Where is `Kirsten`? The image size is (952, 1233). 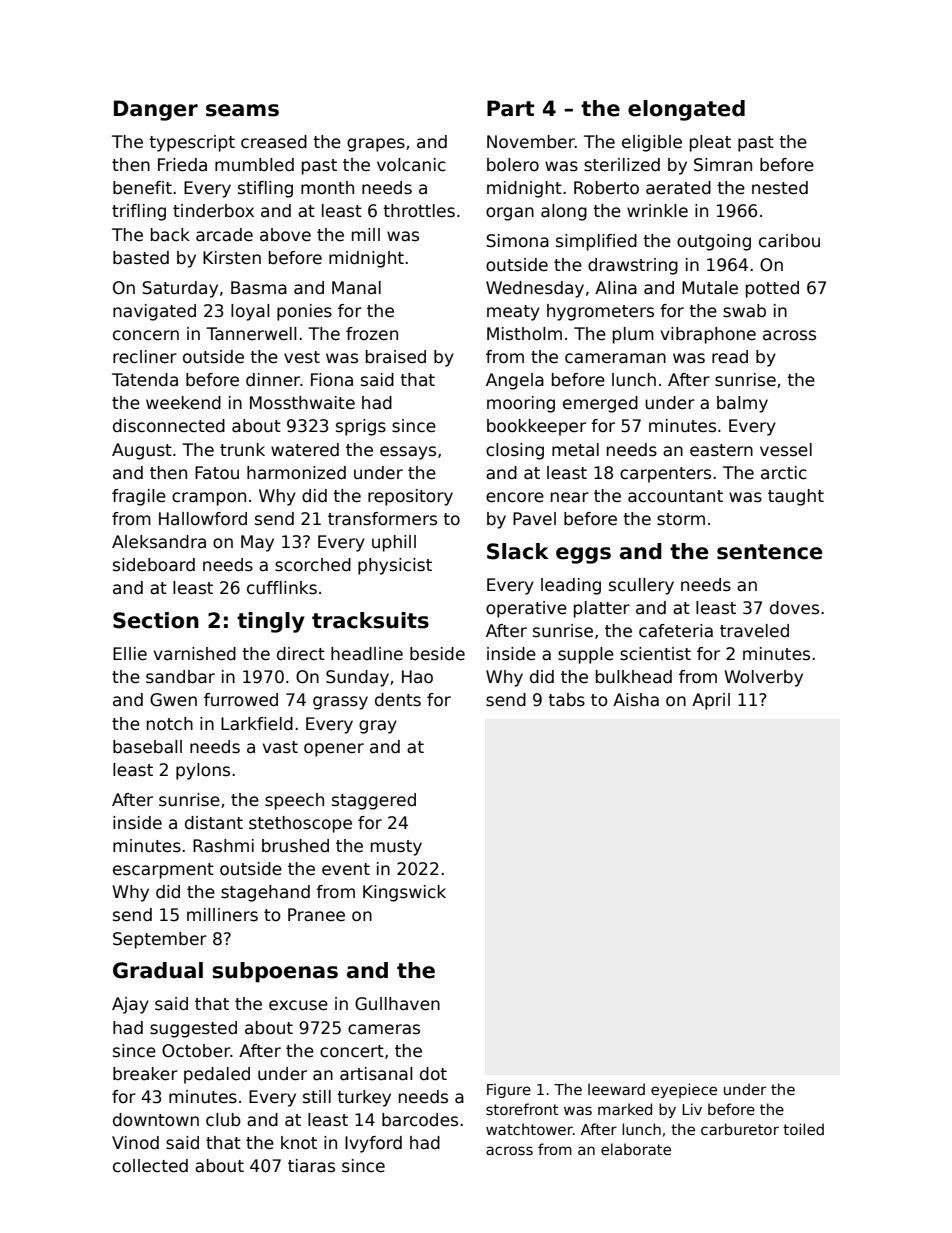 Kirsten is located at coordinates (232, 258).
